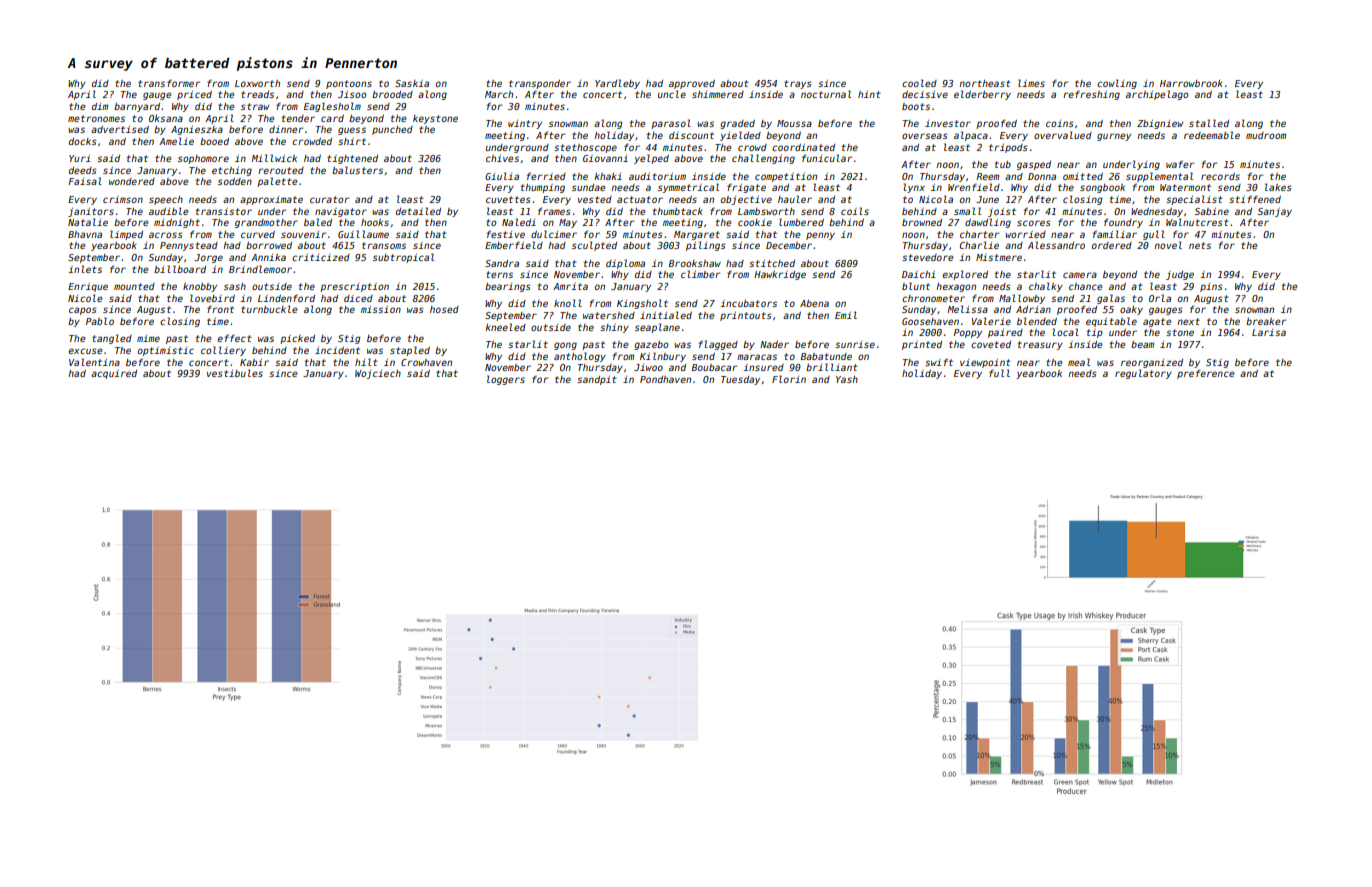 This screenshot has width=1372, height=887. Describe the element at coordinates (169, 83) in the screenshot. I see `transformer` at that location.
